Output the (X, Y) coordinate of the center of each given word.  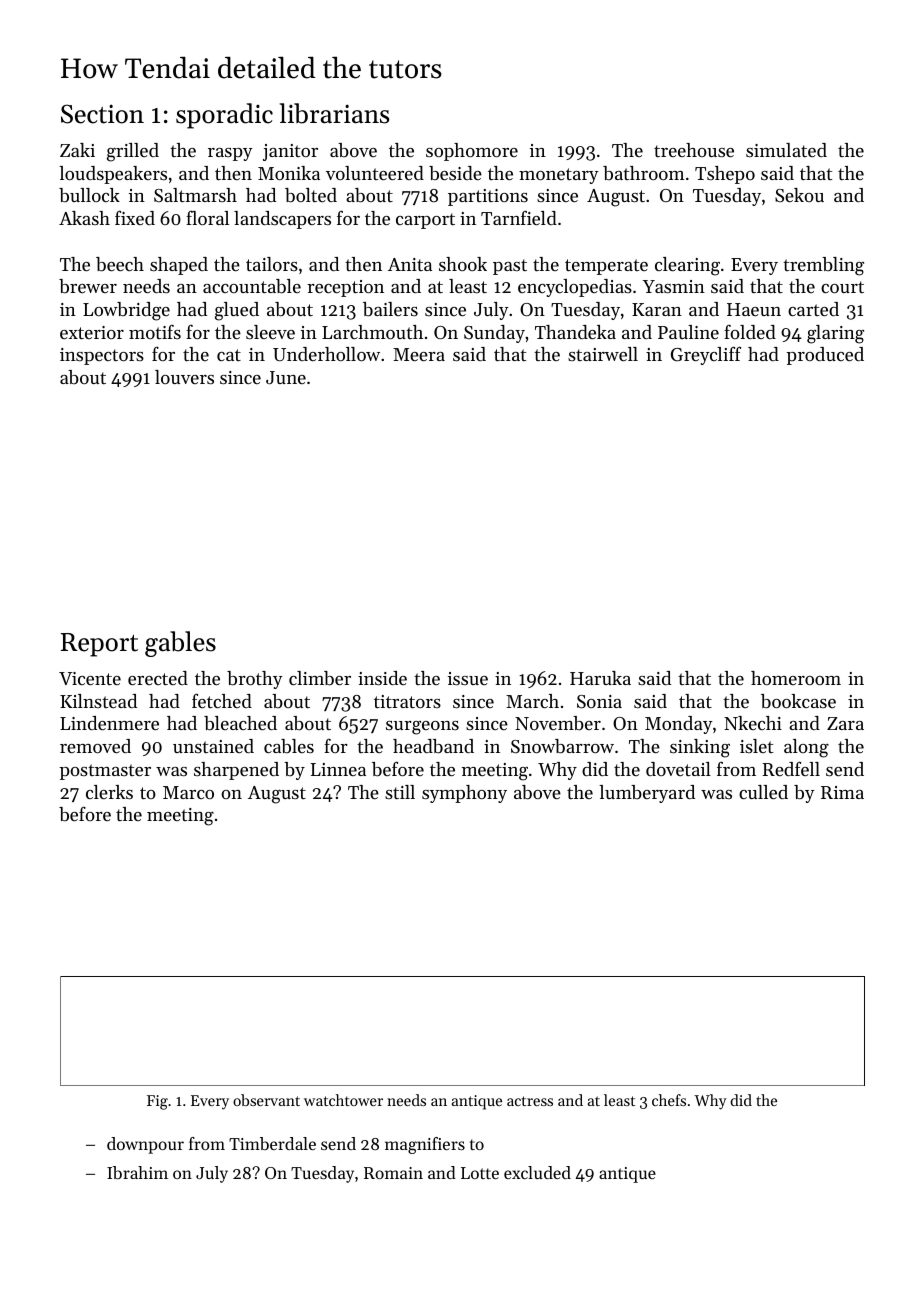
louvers (184, 377)
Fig (157, 1102)
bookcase (798, 701)
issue (468, 678)
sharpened (236, 771)
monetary (559, 176)
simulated (786, 150)
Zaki (77, 150)
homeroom (796, 678)
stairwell (603, 354)
